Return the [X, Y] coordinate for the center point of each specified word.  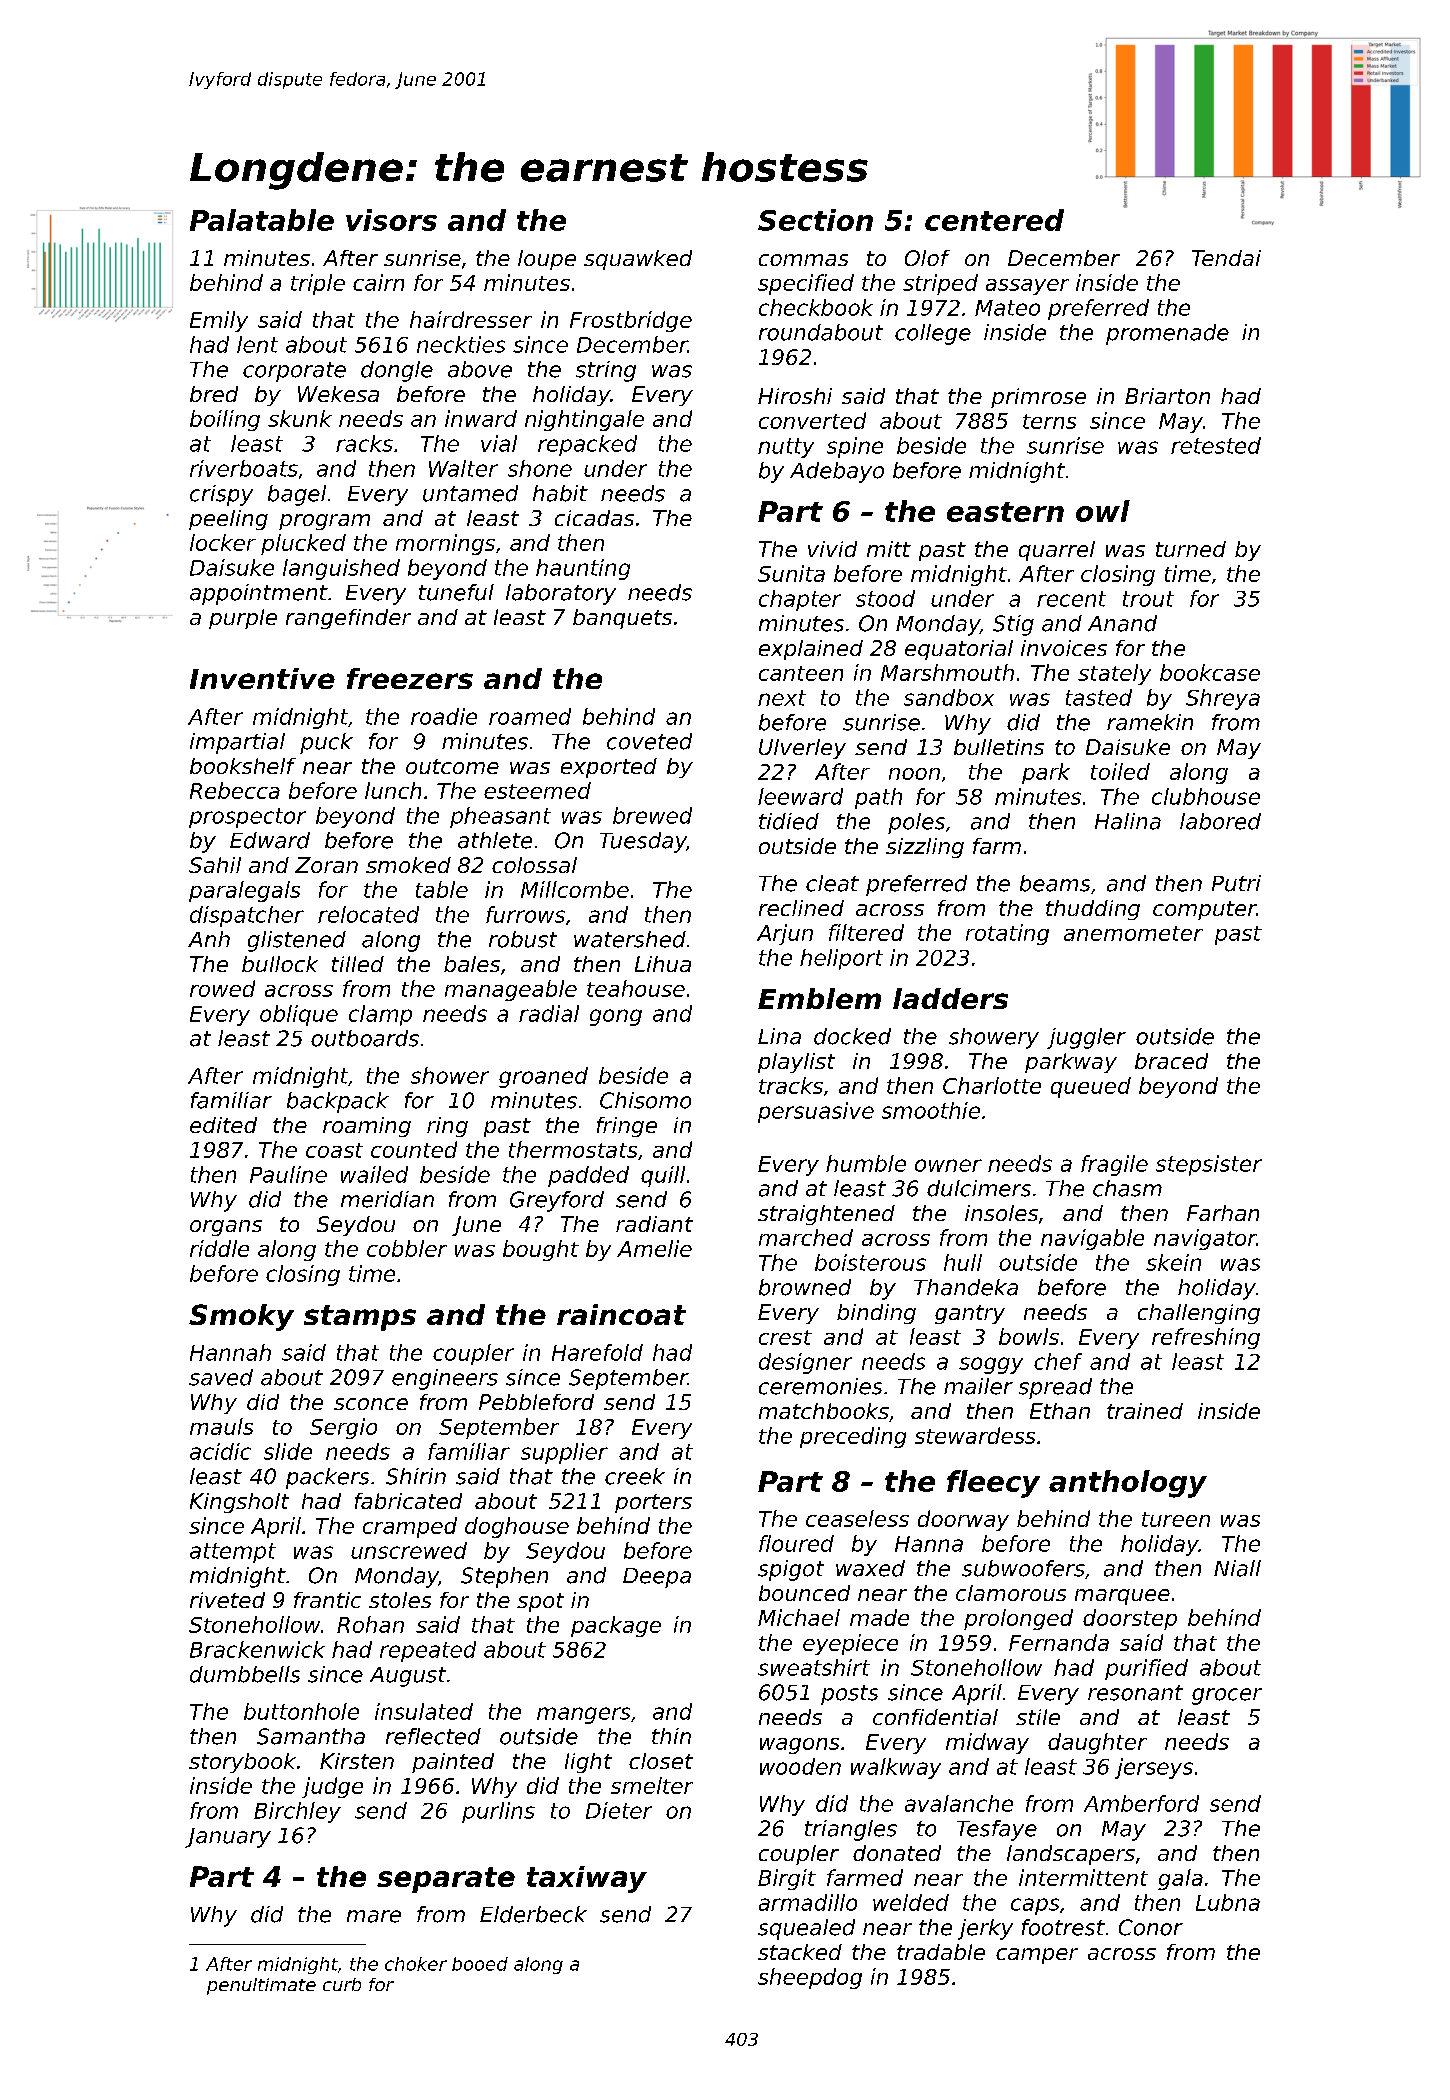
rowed [222, 988]
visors [391, 220]
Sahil [215, 865]
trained [1145, 1411]
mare [374, 1916]
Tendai [1226, 258]
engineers [445, 1379]
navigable [1092, 1239]
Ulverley [802, 749]
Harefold [597, 1352]
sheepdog [810, 1978]
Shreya [1223, 699]
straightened [826, 1215]
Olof [927, 258]
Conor [1151, 1927]
